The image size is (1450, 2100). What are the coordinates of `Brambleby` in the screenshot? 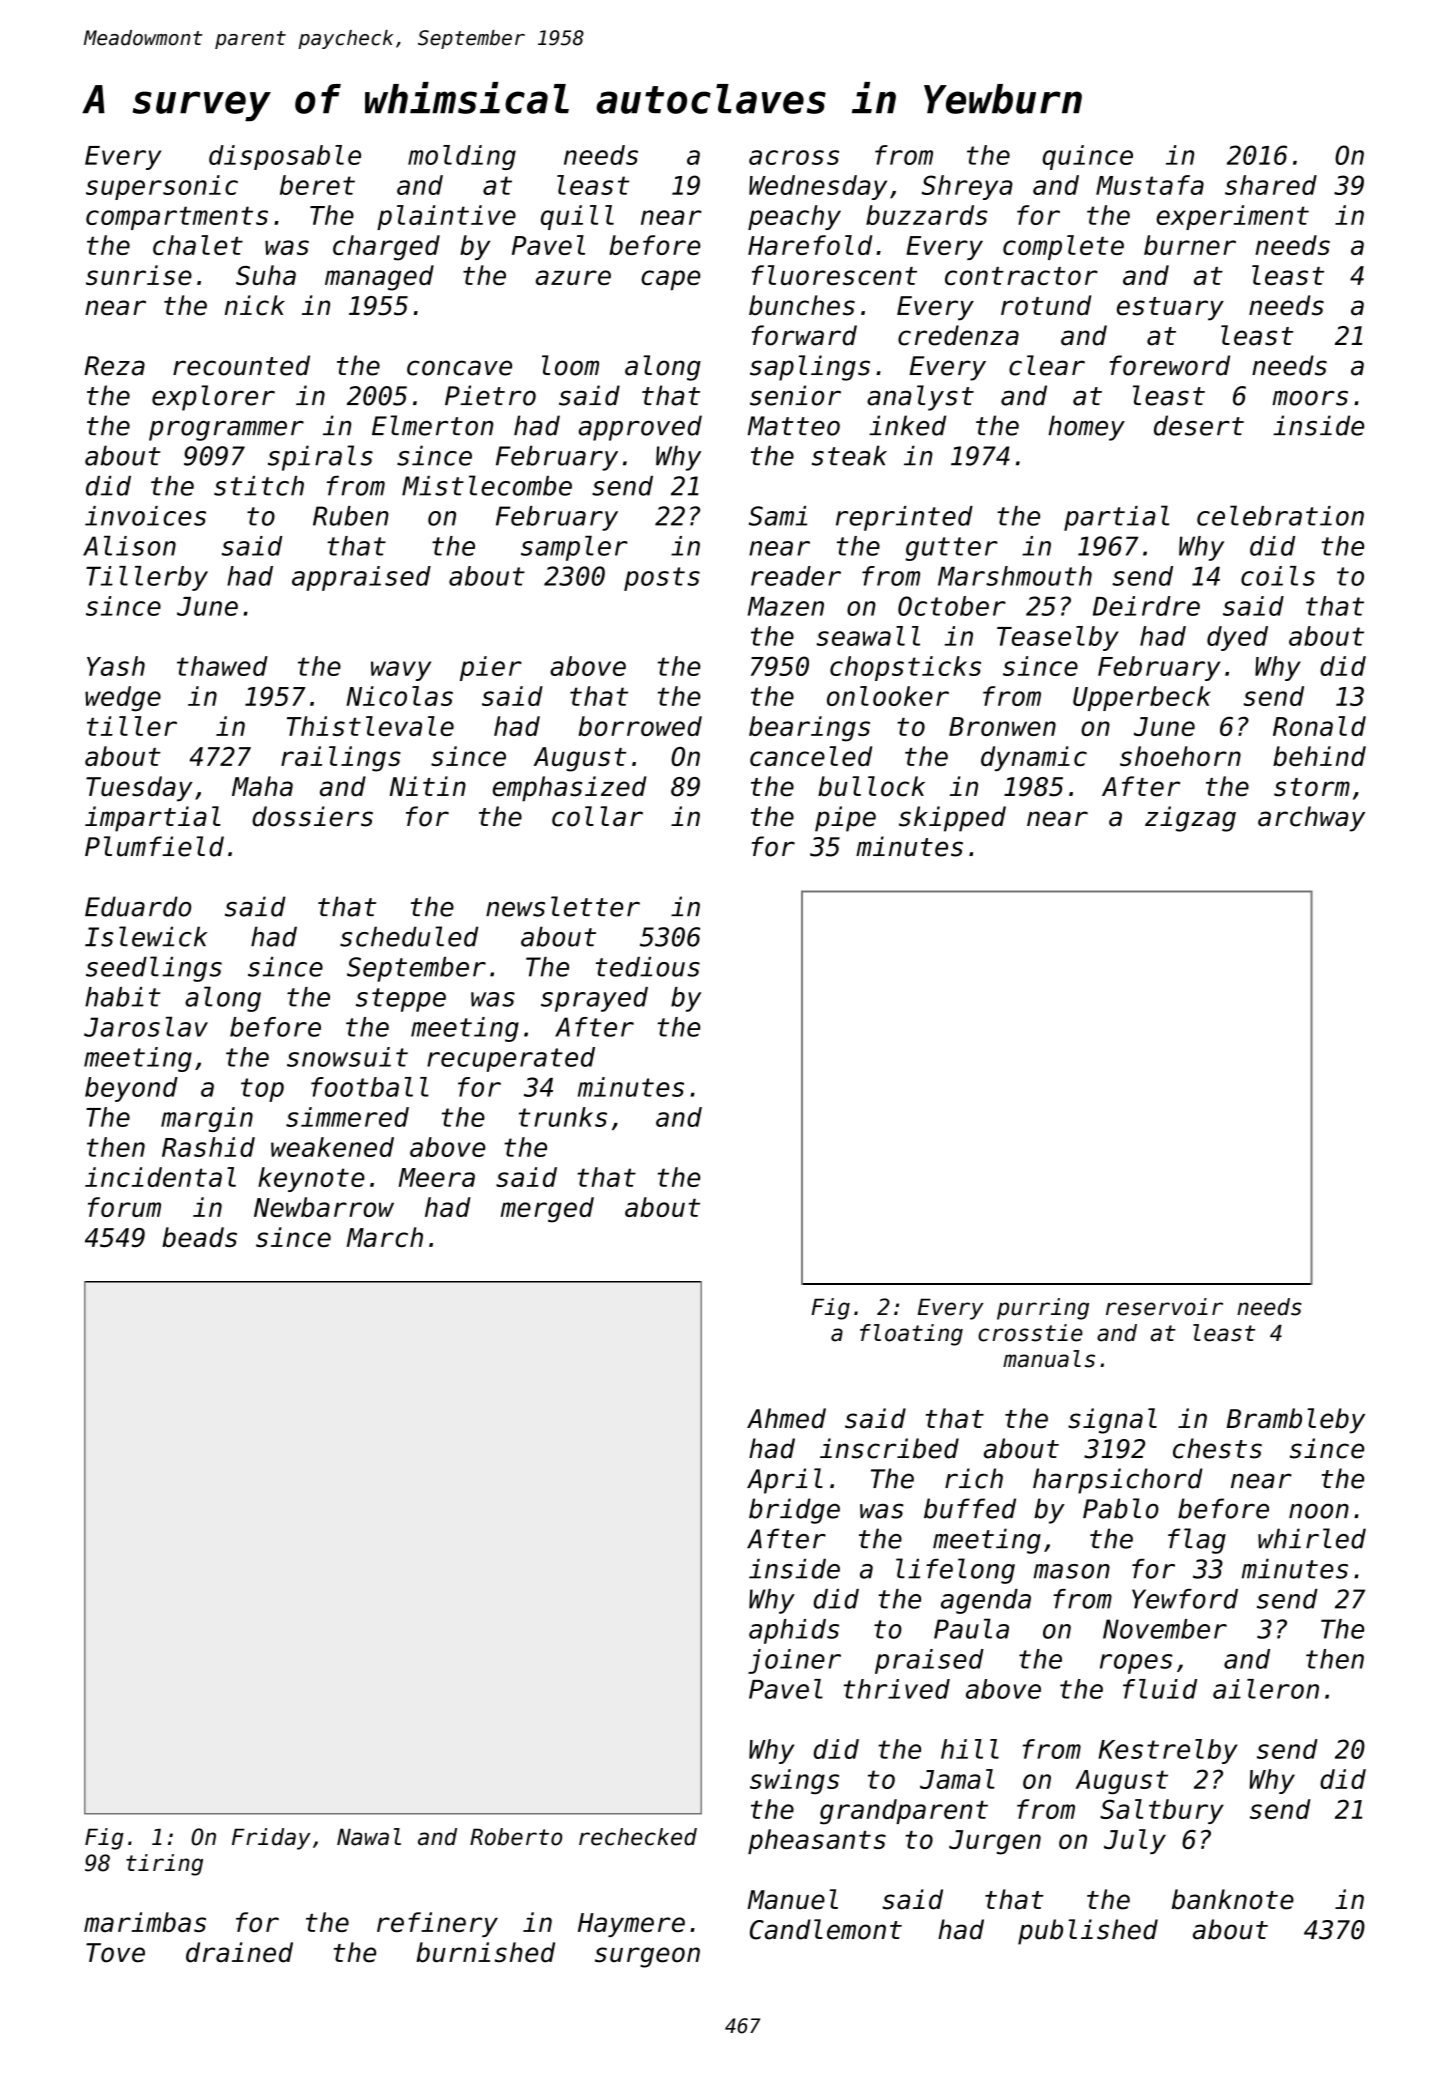 It's located at (1295, 1421).
